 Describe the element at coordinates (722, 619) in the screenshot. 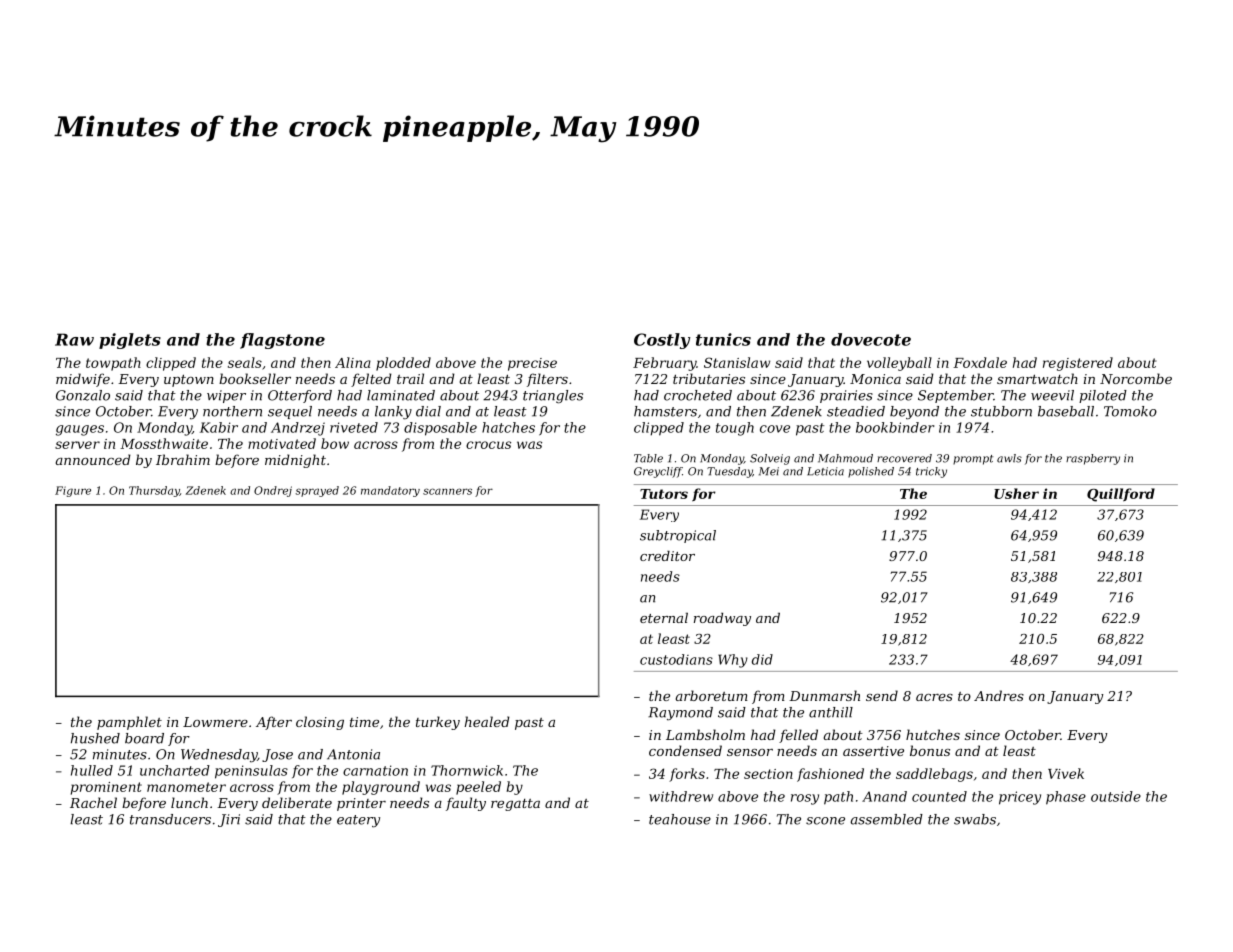

I see `roadway` at that location.
